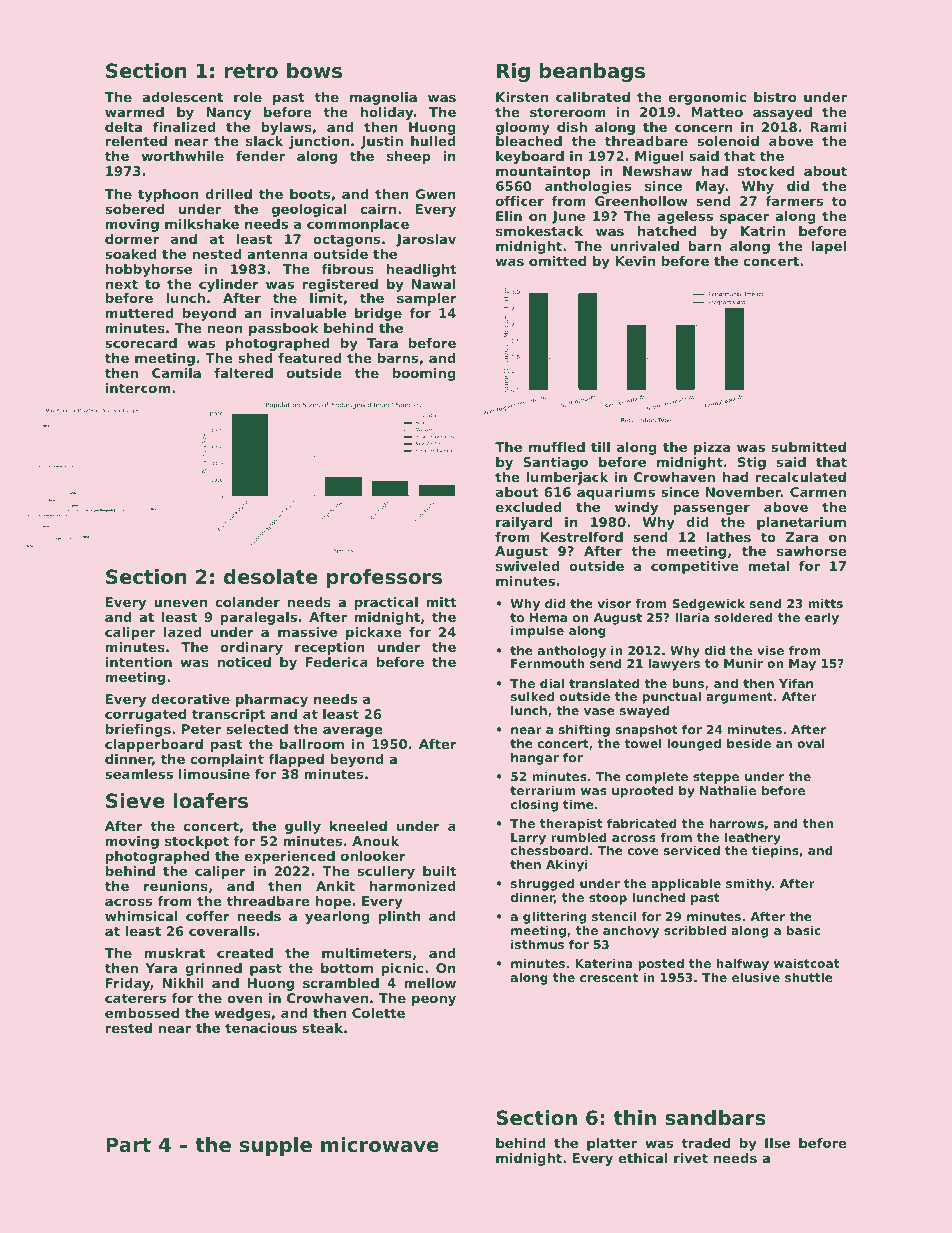 This document has height=1233, width=952. Describe the element at coordinates (828, 127) in the document. I see `Rami` at that location.
